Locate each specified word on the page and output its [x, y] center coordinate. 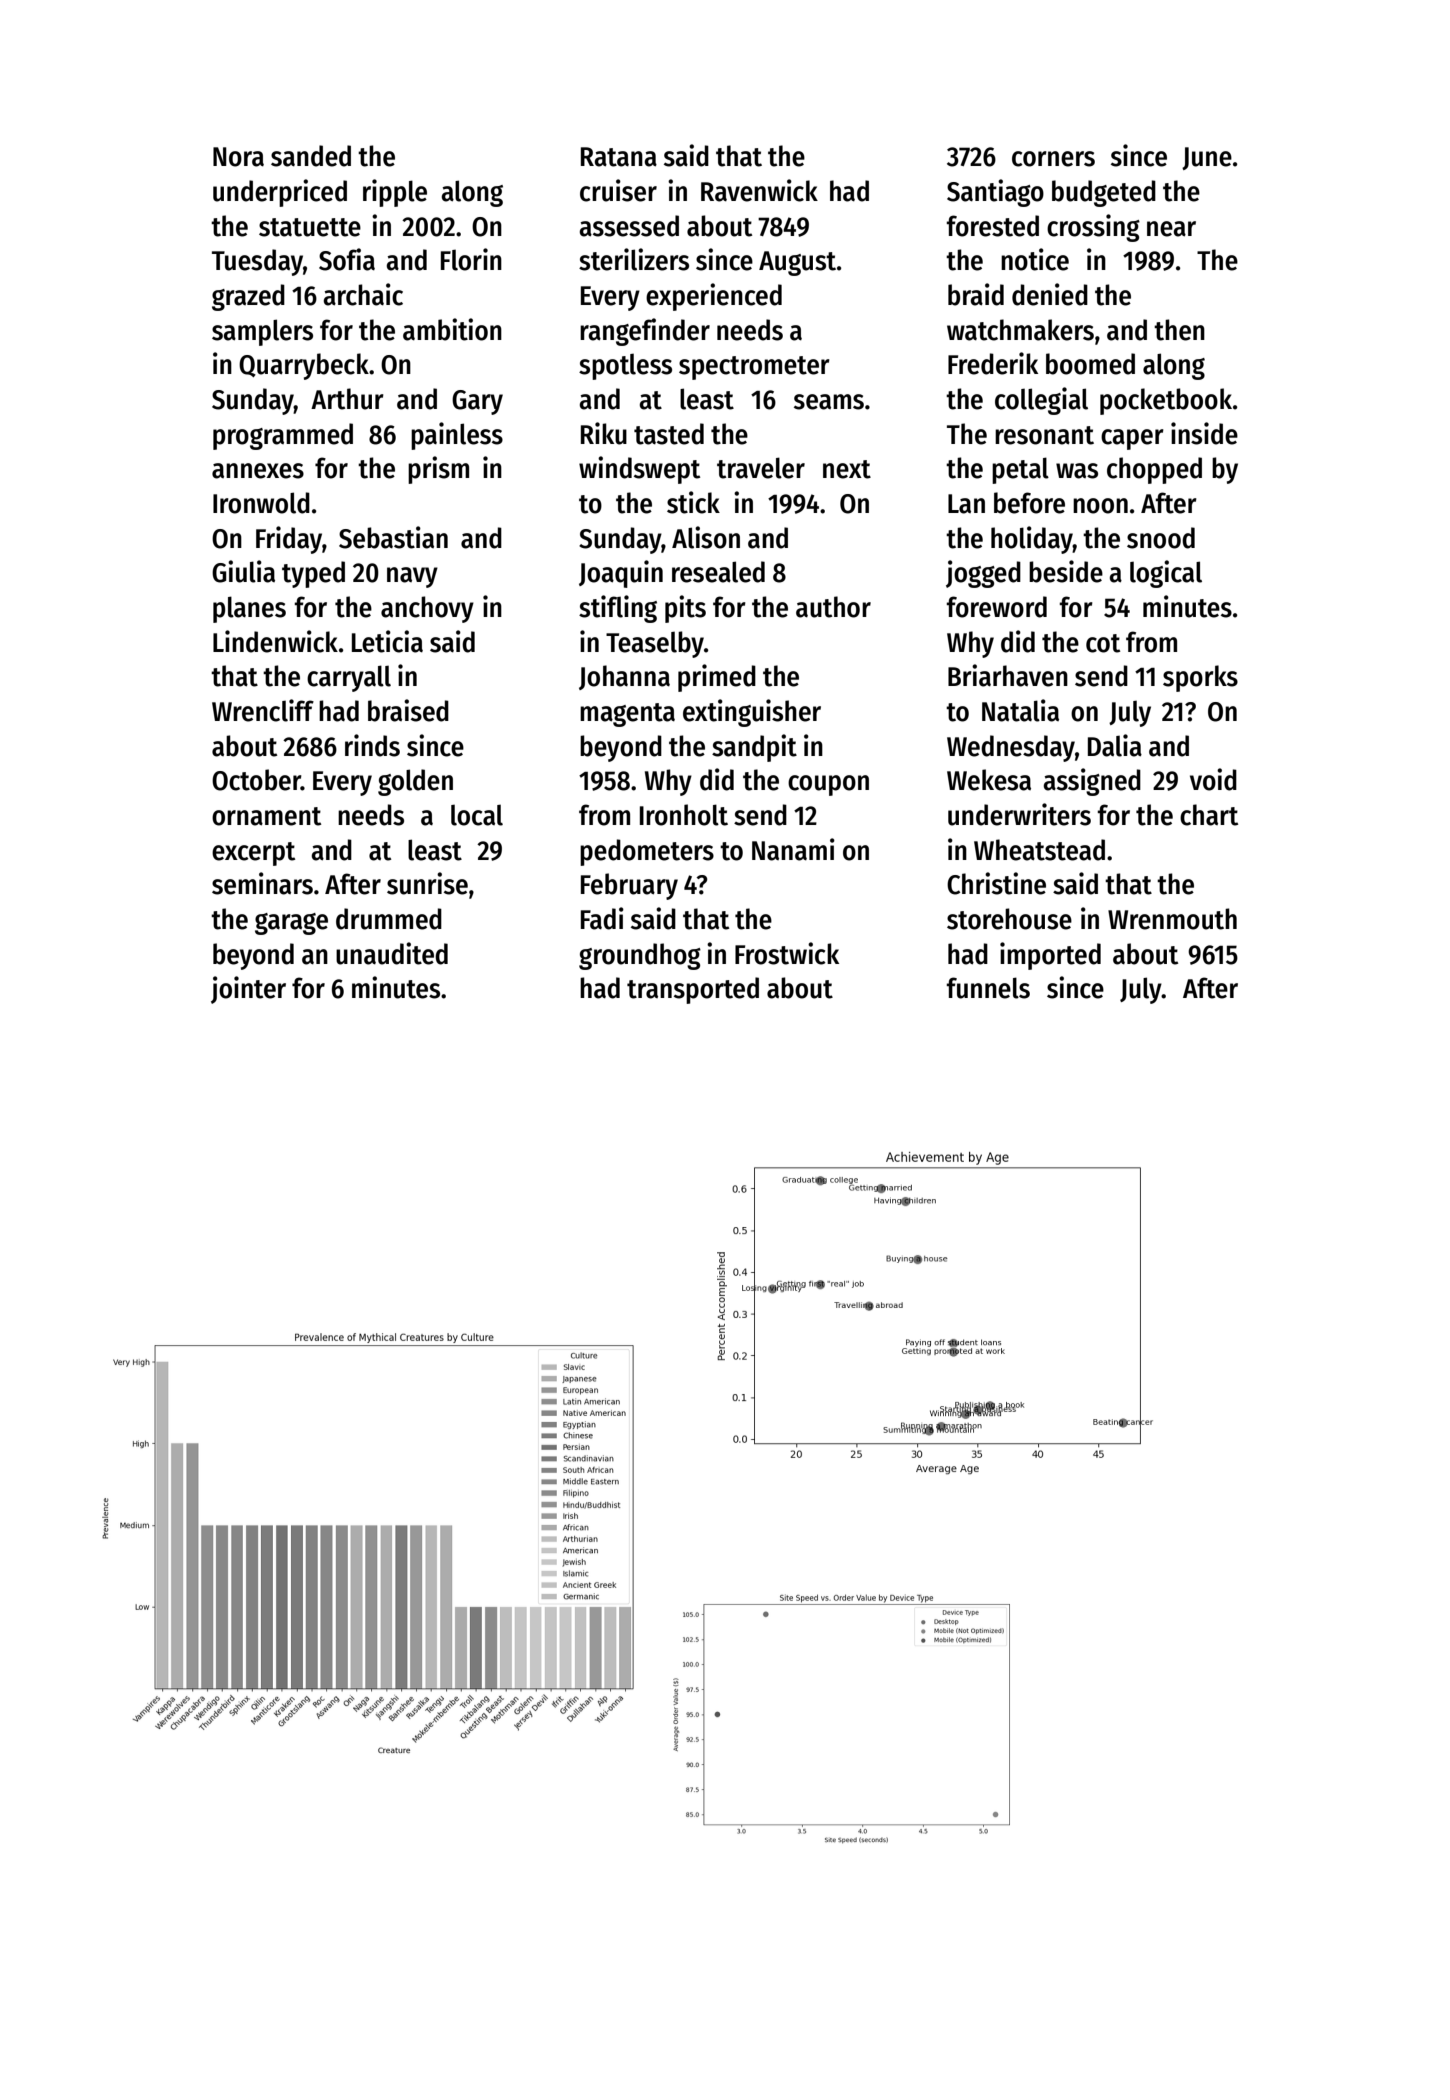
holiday [1032, 540]
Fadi [602, 918]
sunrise [427, 883]
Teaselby [655, 644]
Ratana [619, 157]
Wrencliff [263, 710]
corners [1053, 159]
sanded [311, 156]
